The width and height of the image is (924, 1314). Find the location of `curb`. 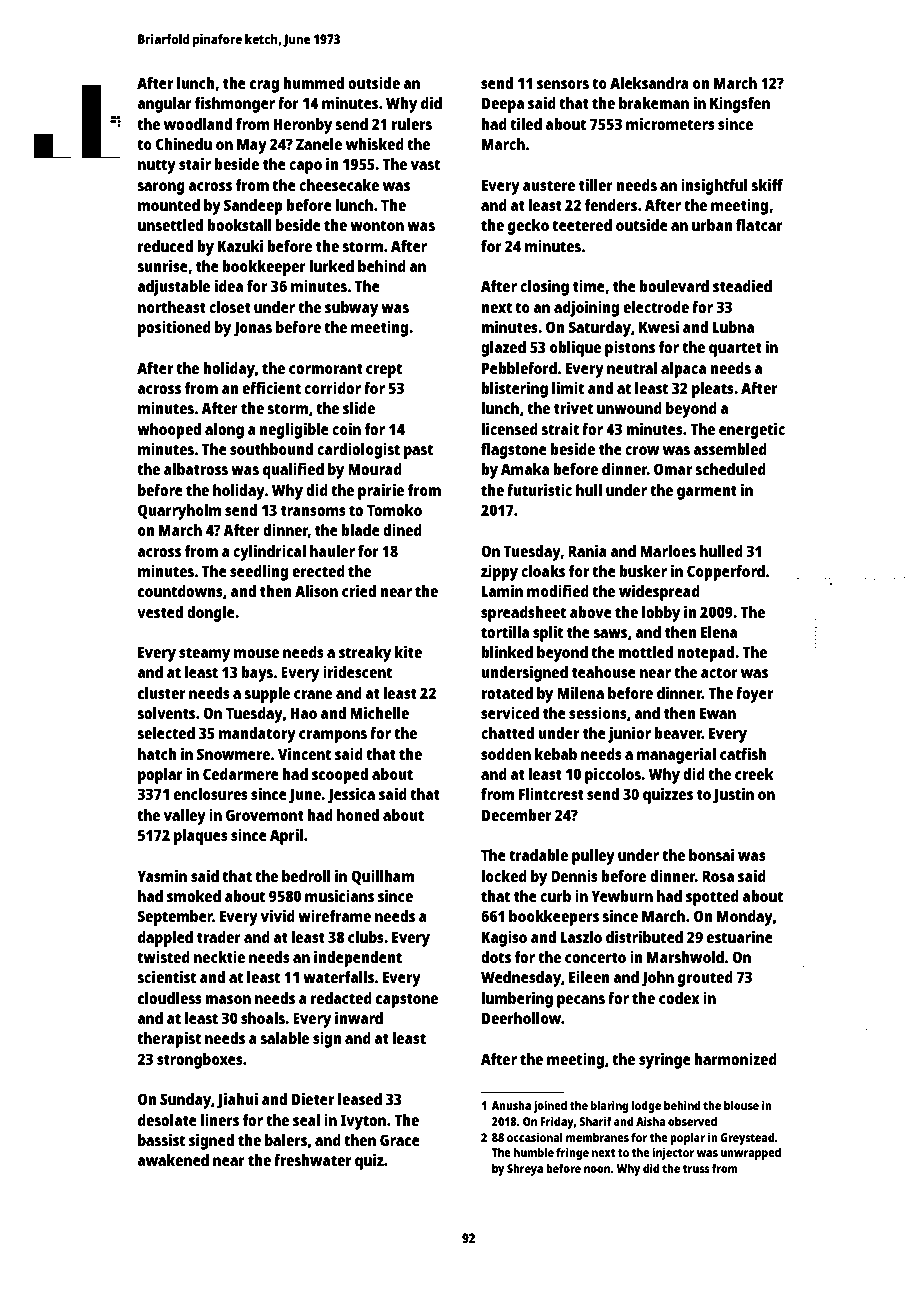

curb is located at coordinates (555, 896).
